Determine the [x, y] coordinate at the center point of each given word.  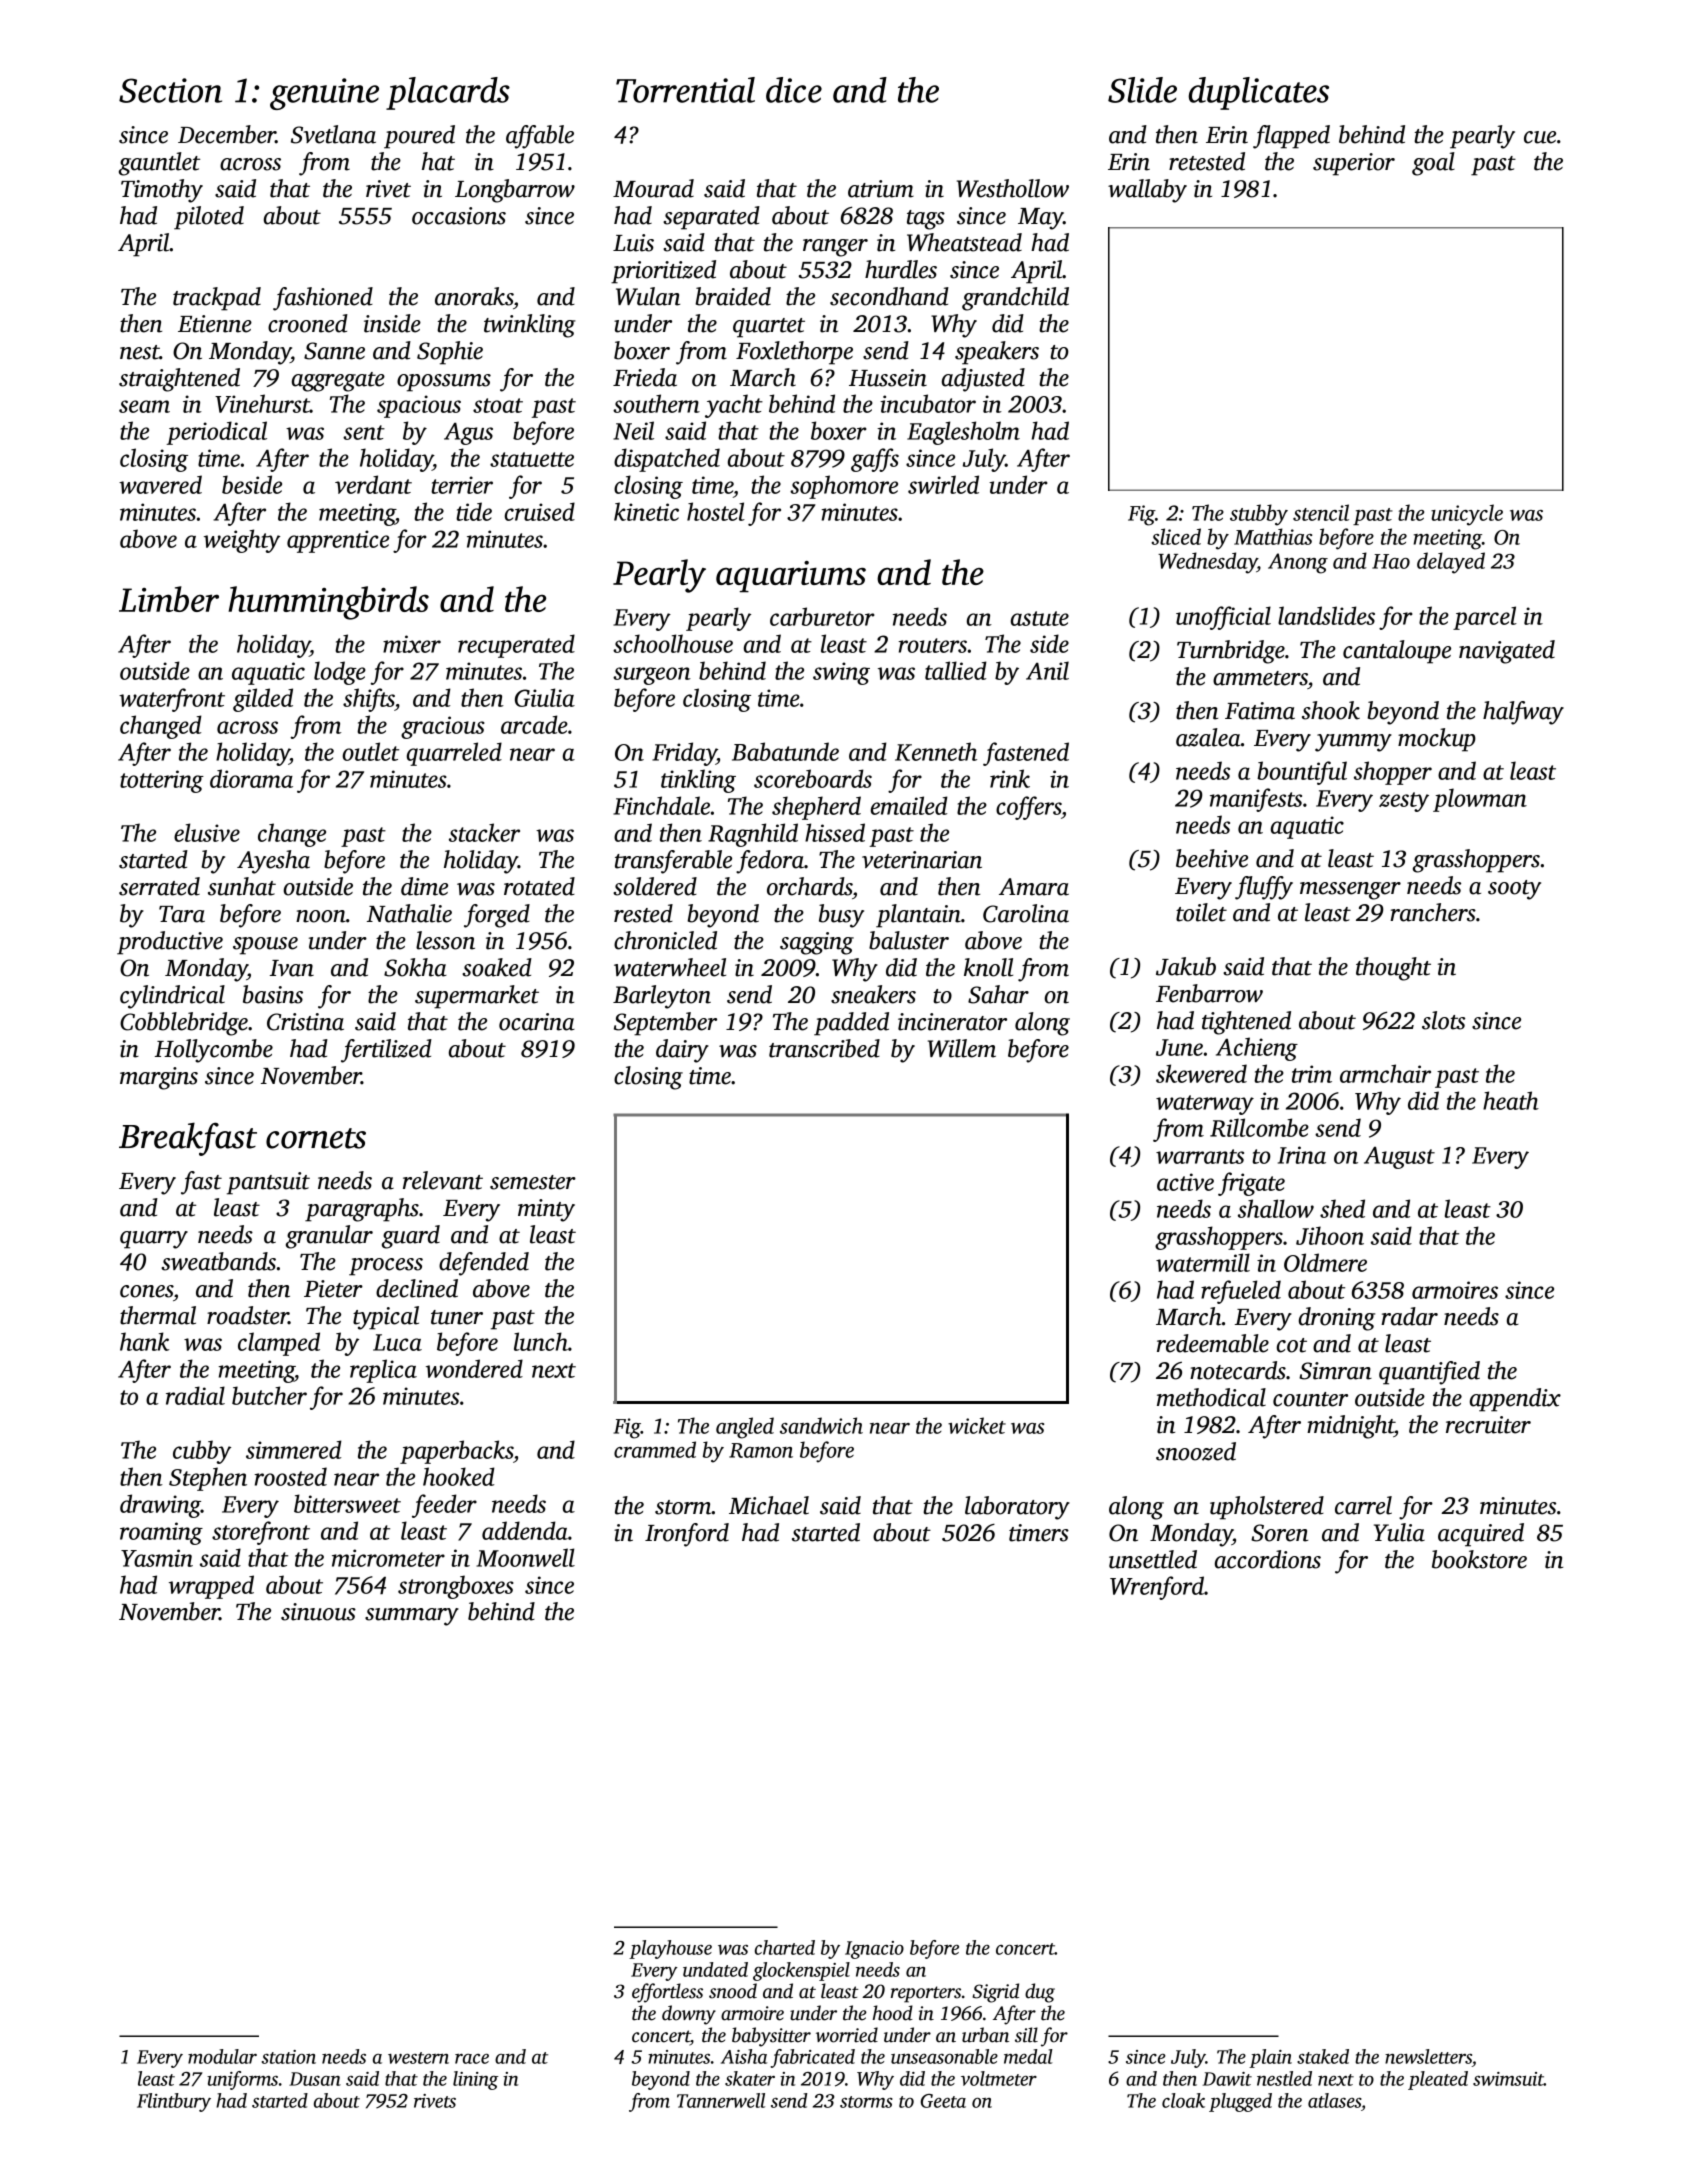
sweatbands [218, 1261]
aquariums [791, 576]
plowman [1480, 800]
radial [195, 1395]
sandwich [821, 1425]
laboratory [1017, 1508]
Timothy [162, 191]
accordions [1268, 1559]
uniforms [242, 2080]
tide [474, 511]
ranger [835, 248]
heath [1511, 1100]
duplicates [1259, 93]
